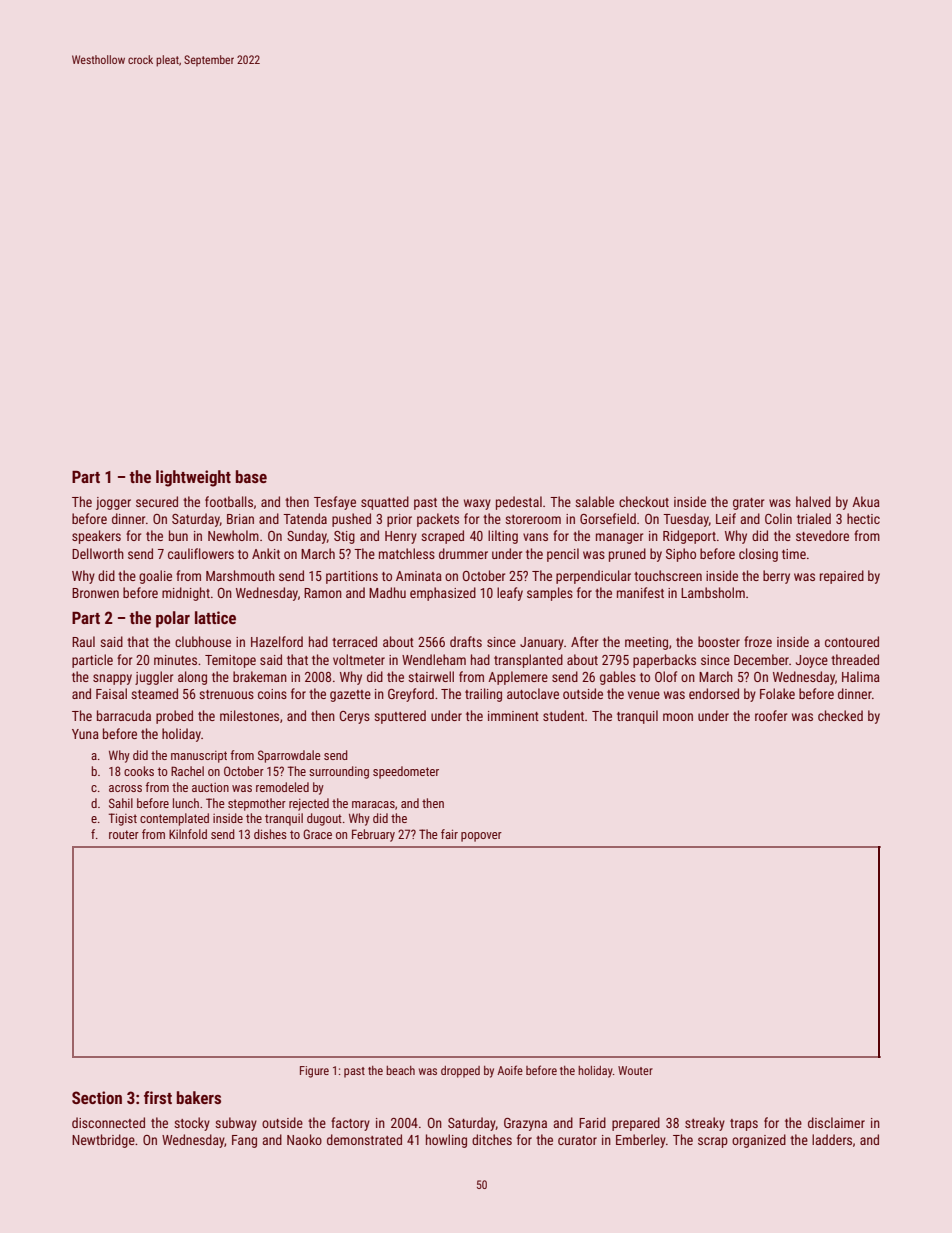  I want to click on Figure, so click(314, 1072).
